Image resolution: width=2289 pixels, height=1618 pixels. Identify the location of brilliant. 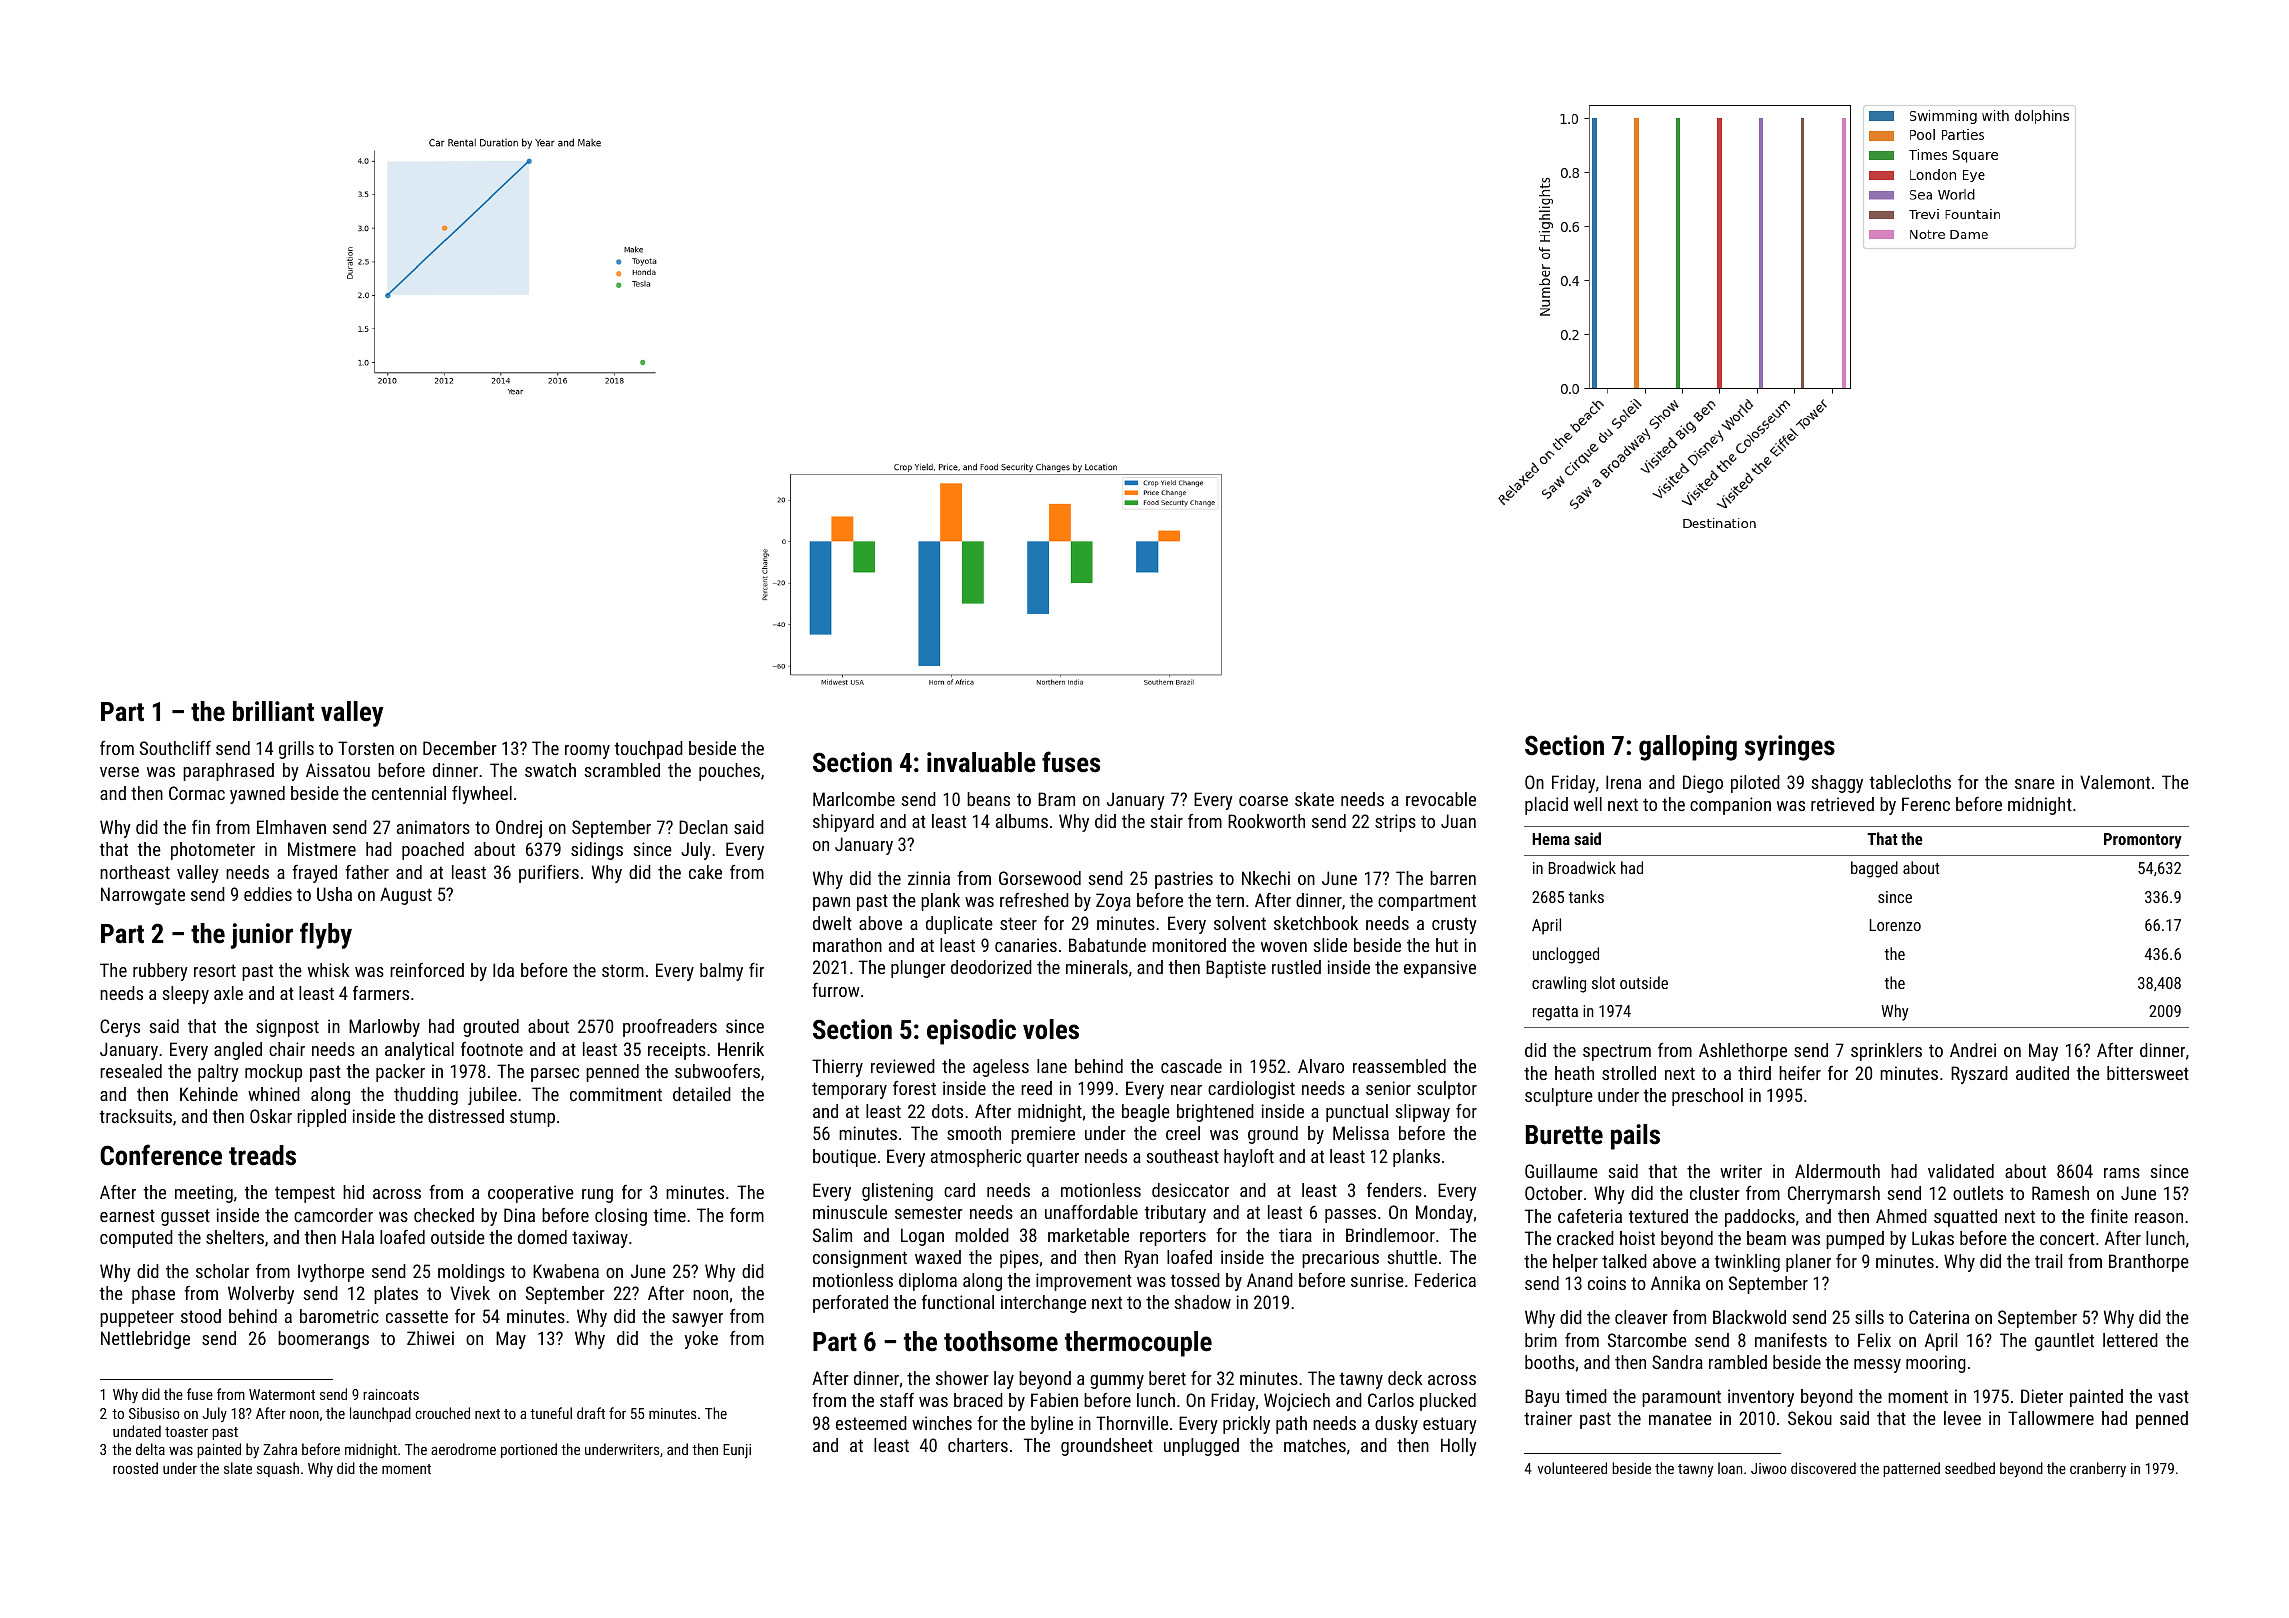
(273, 711).
